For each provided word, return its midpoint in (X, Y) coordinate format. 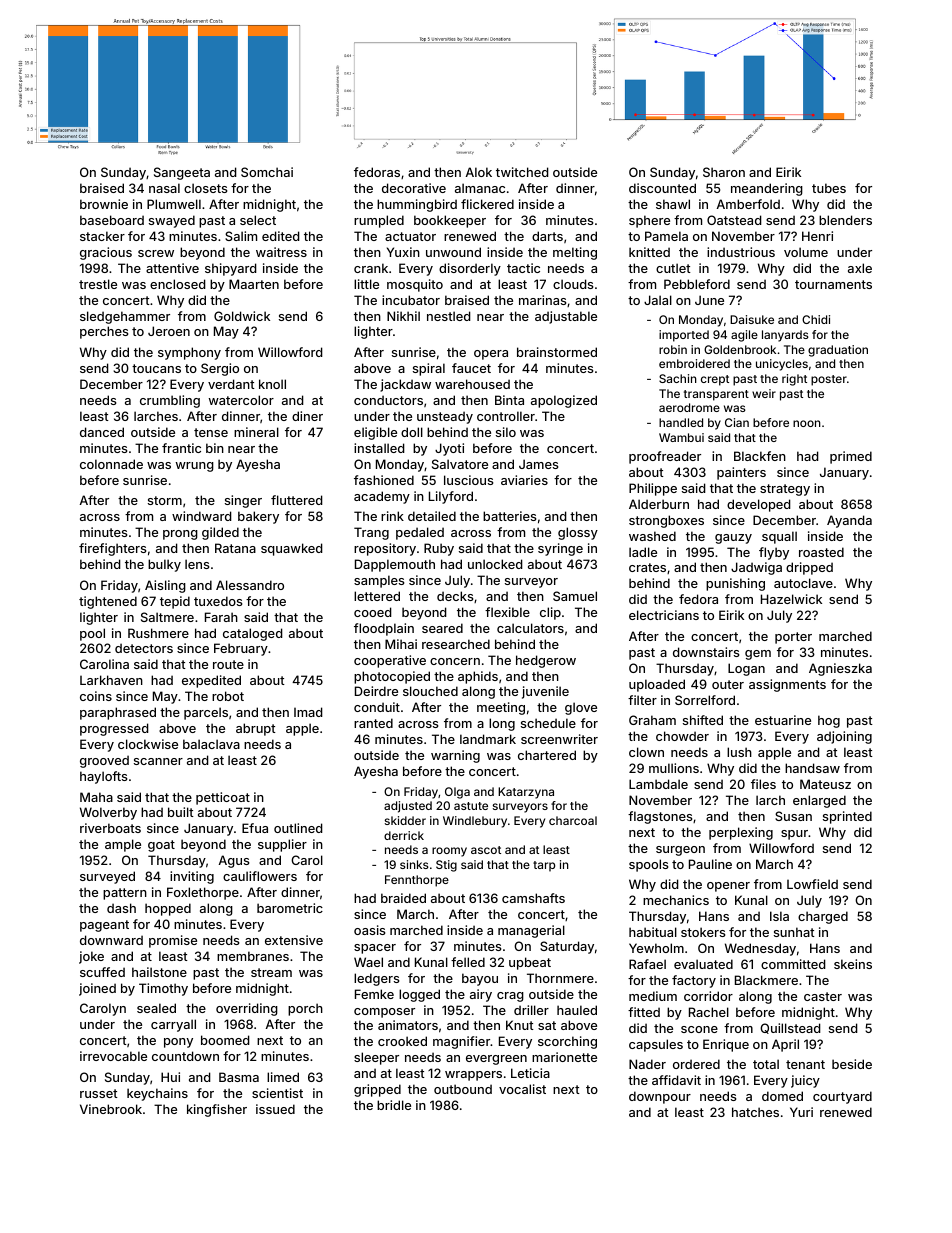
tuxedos (218, 601)
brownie (104, 204)
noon (807, 423)
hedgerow (546, 661)
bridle (394, 1105)
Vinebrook (111, 1109)
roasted (821, 552)
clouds (573, 284)
